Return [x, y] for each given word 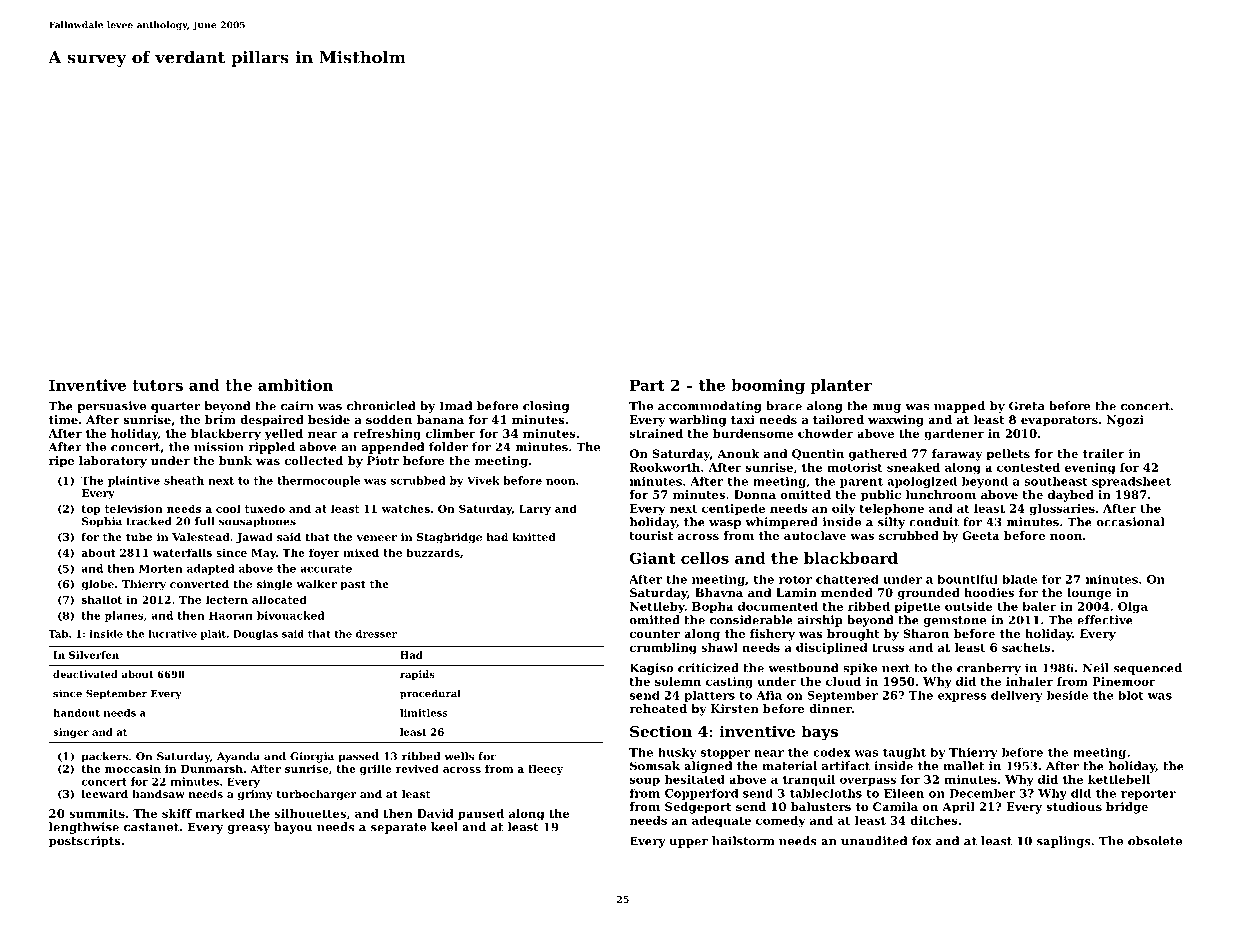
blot [1131, 695]
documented [778, 606]
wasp [725, 524]
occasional [1131, 522]
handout [76, 713]
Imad [456, 406]
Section [661, 731]
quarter [175, 407]
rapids [417, 675]
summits [97, 813]
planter [841, 386]
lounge [1089, 594]
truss [888, 648]
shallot [102, 599]
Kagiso [652, 669]
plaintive [134, 481]
